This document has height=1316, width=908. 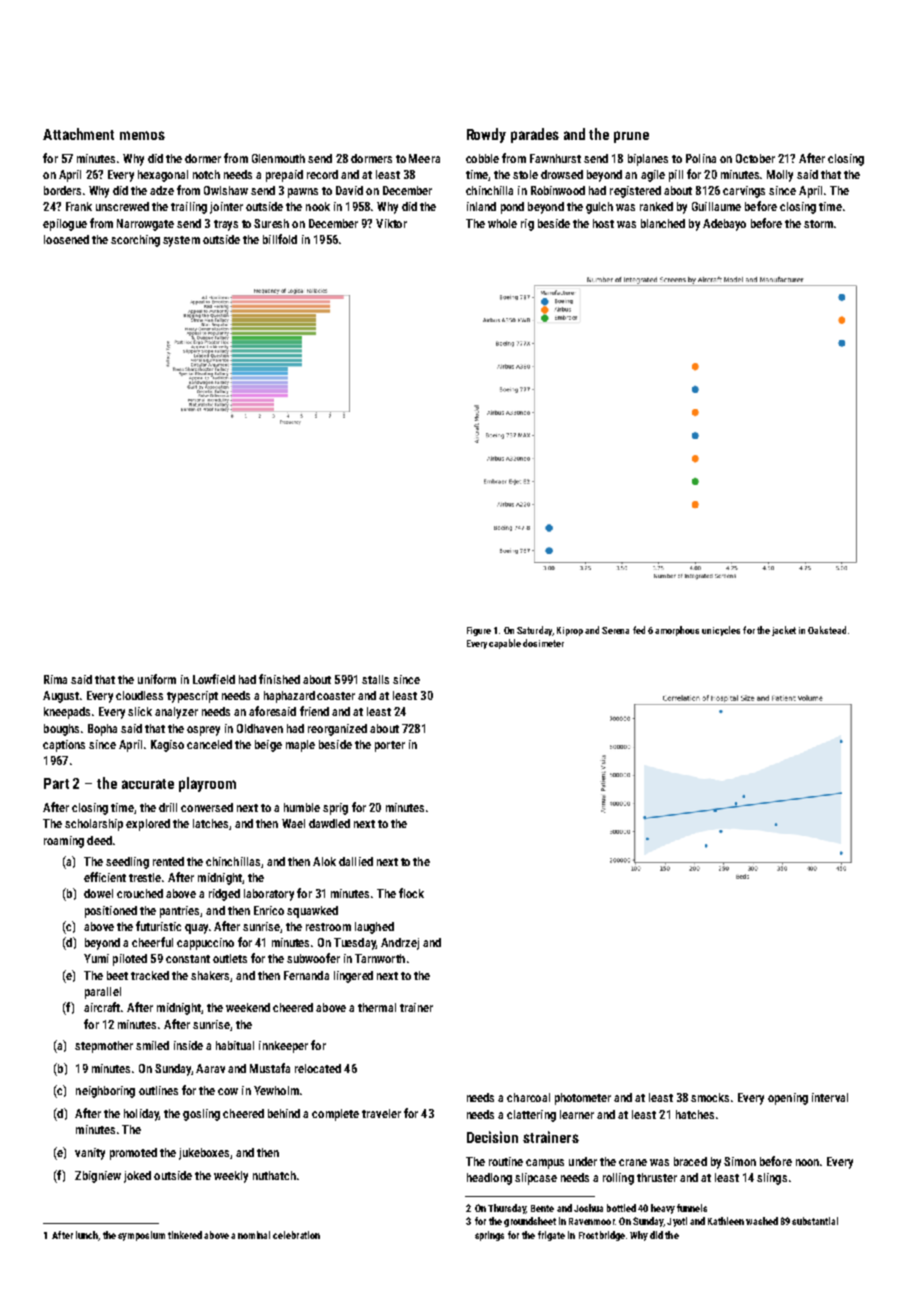 What do you see at coordinates (296, 1235) in the document?
I see `celebration` at bounding box center [296, 1235].
